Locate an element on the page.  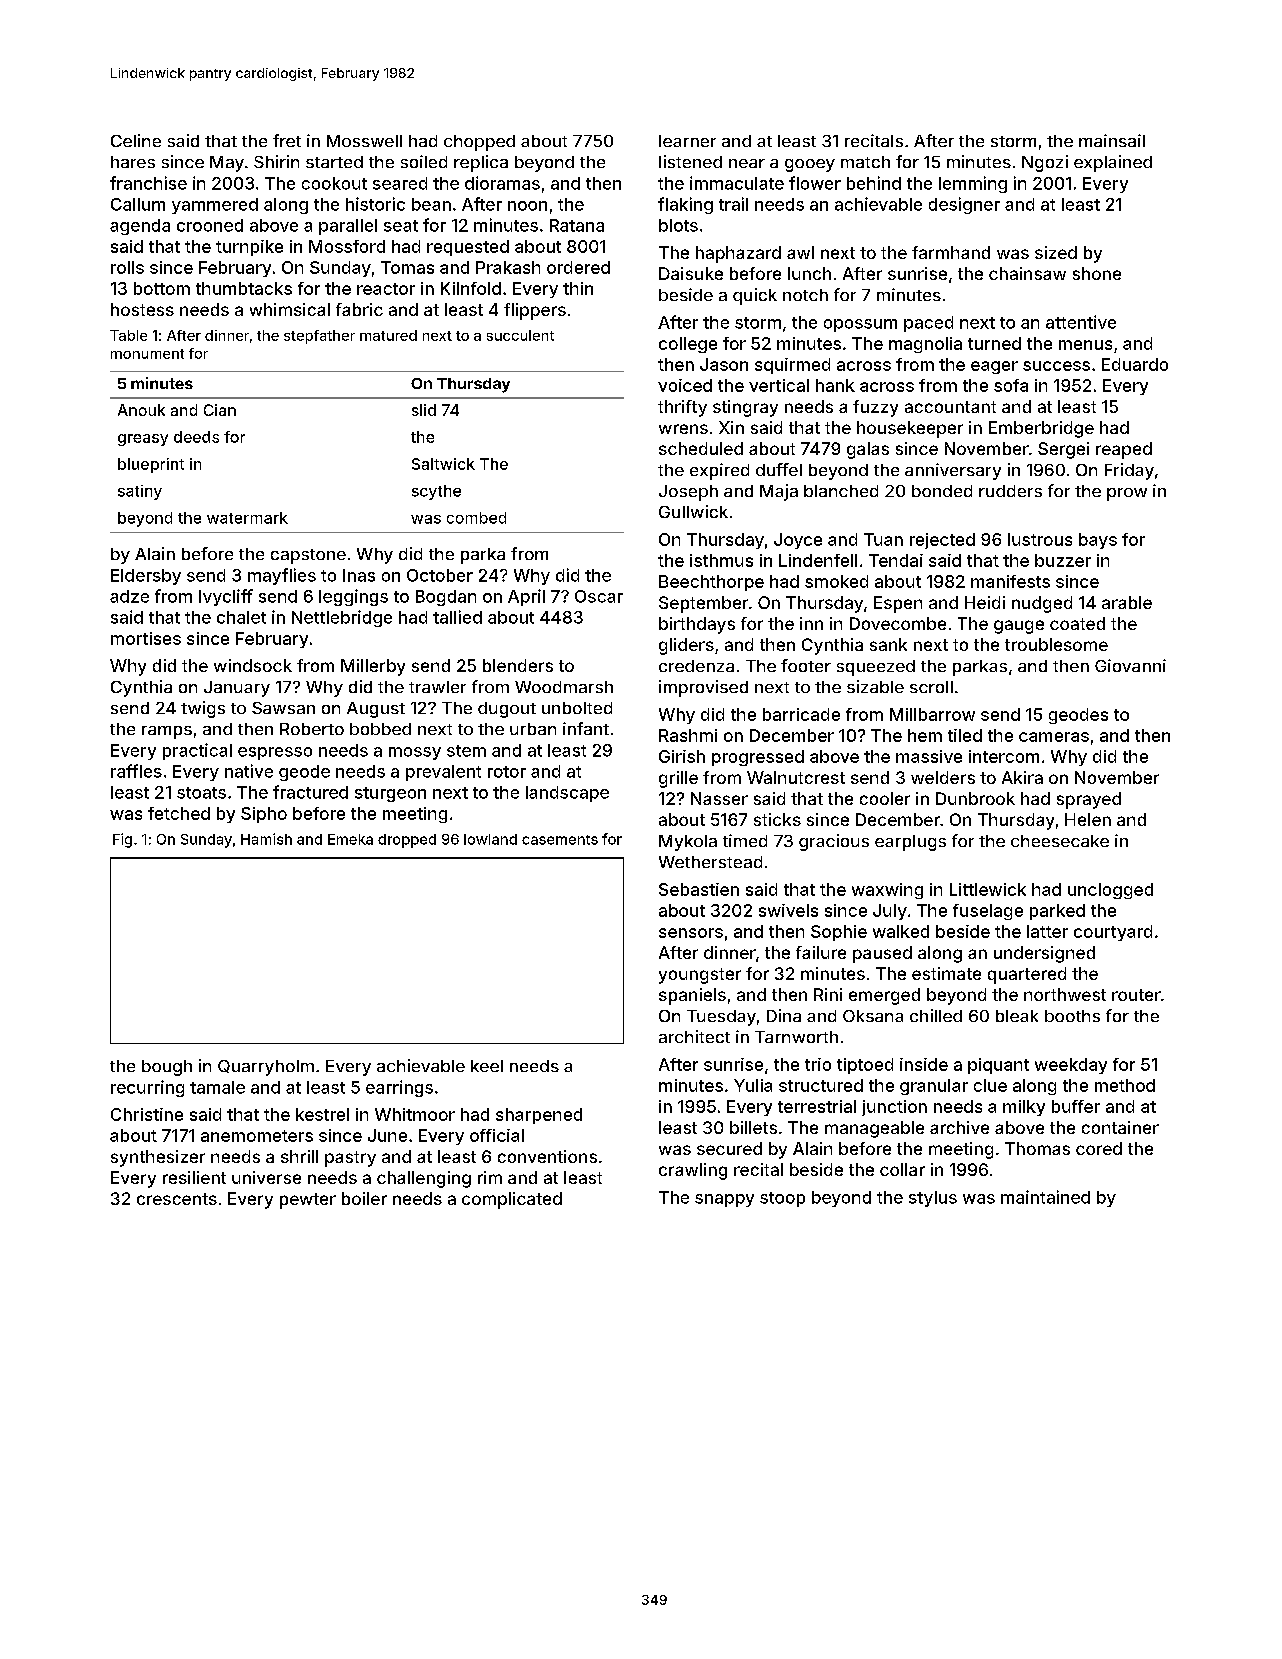
mainsail is located at coordinates (1112, 140).
